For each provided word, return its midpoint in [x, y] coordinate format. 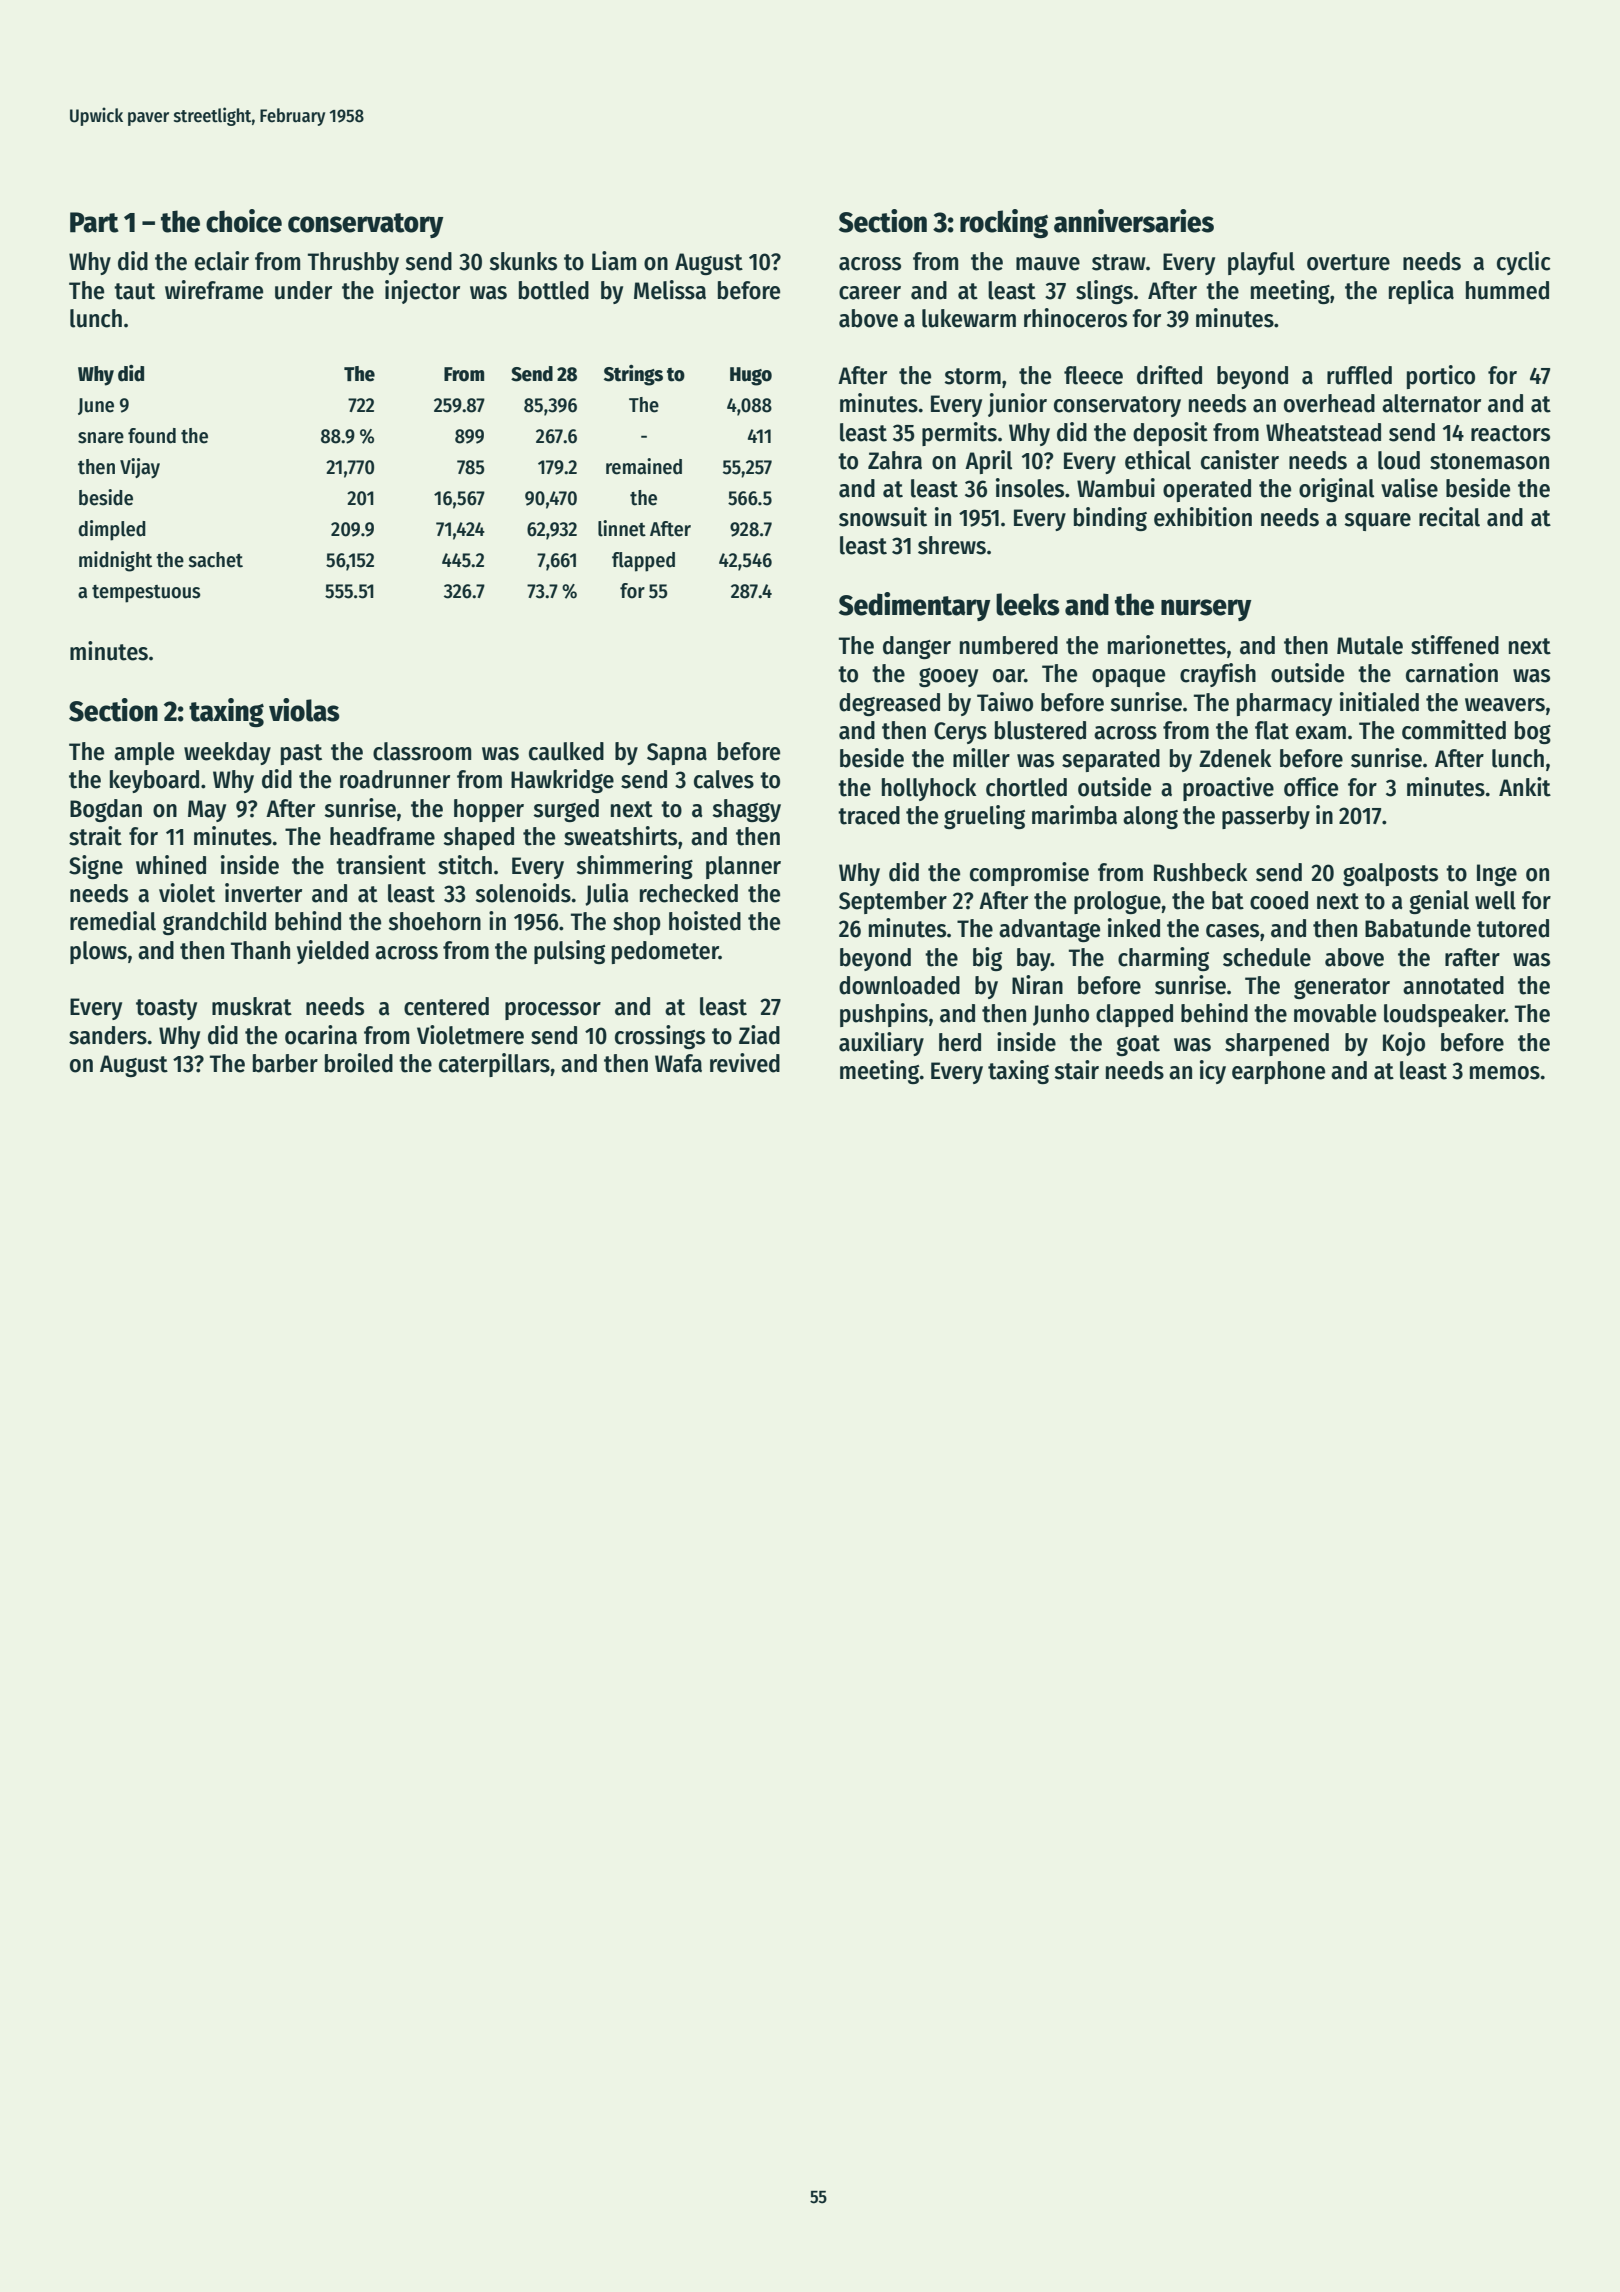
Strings [633, 375]
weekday [227, 753]
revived [745, 1063]
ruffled [1359, 375]
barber [285, 1063]
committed [1454, 730]
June [96, 406]
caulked [566, 751]
